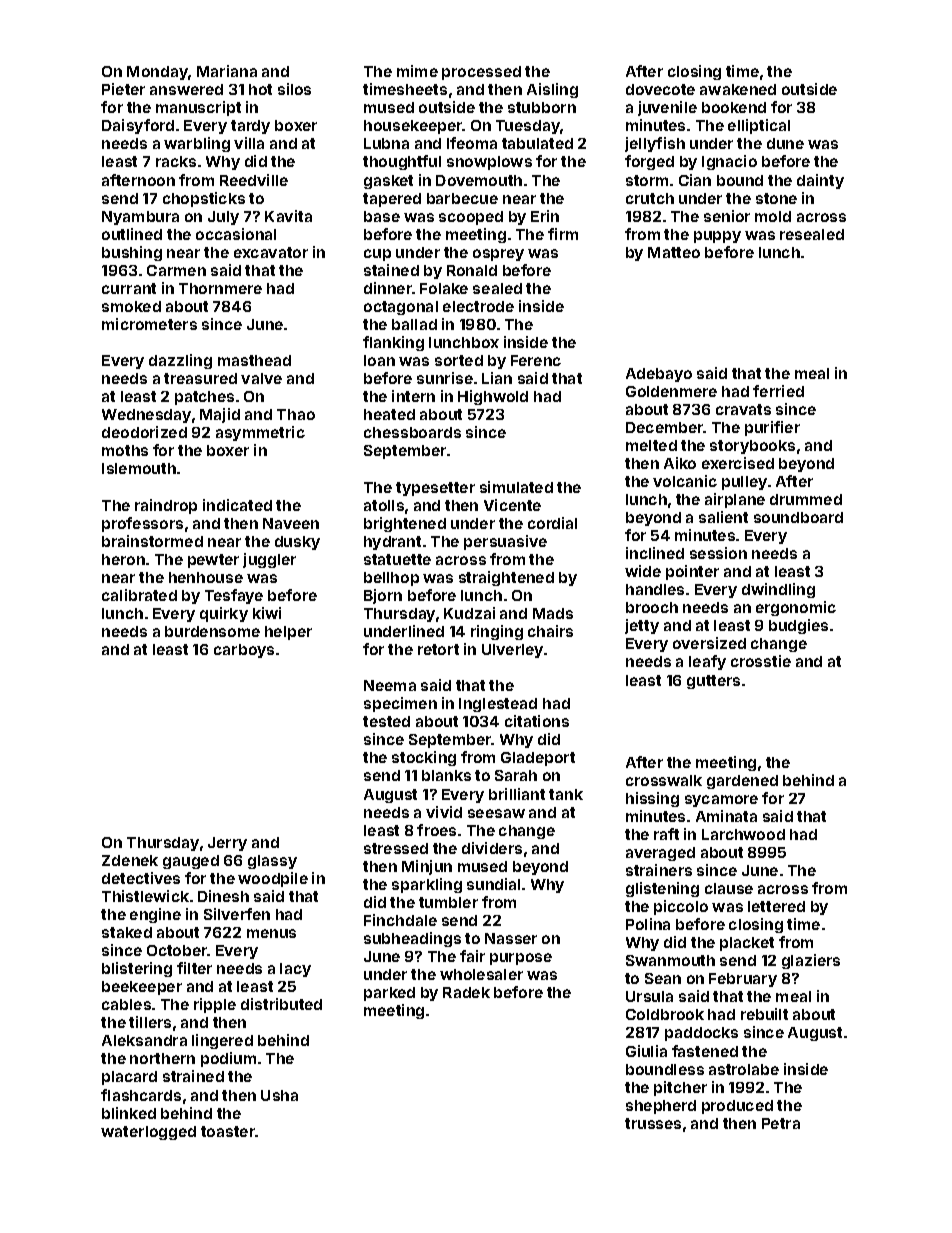 This page has height=1233, width=952. What do you see at coordinates (459, 360) in the page?
I see `sorted` at bounding box center [459, 360].
